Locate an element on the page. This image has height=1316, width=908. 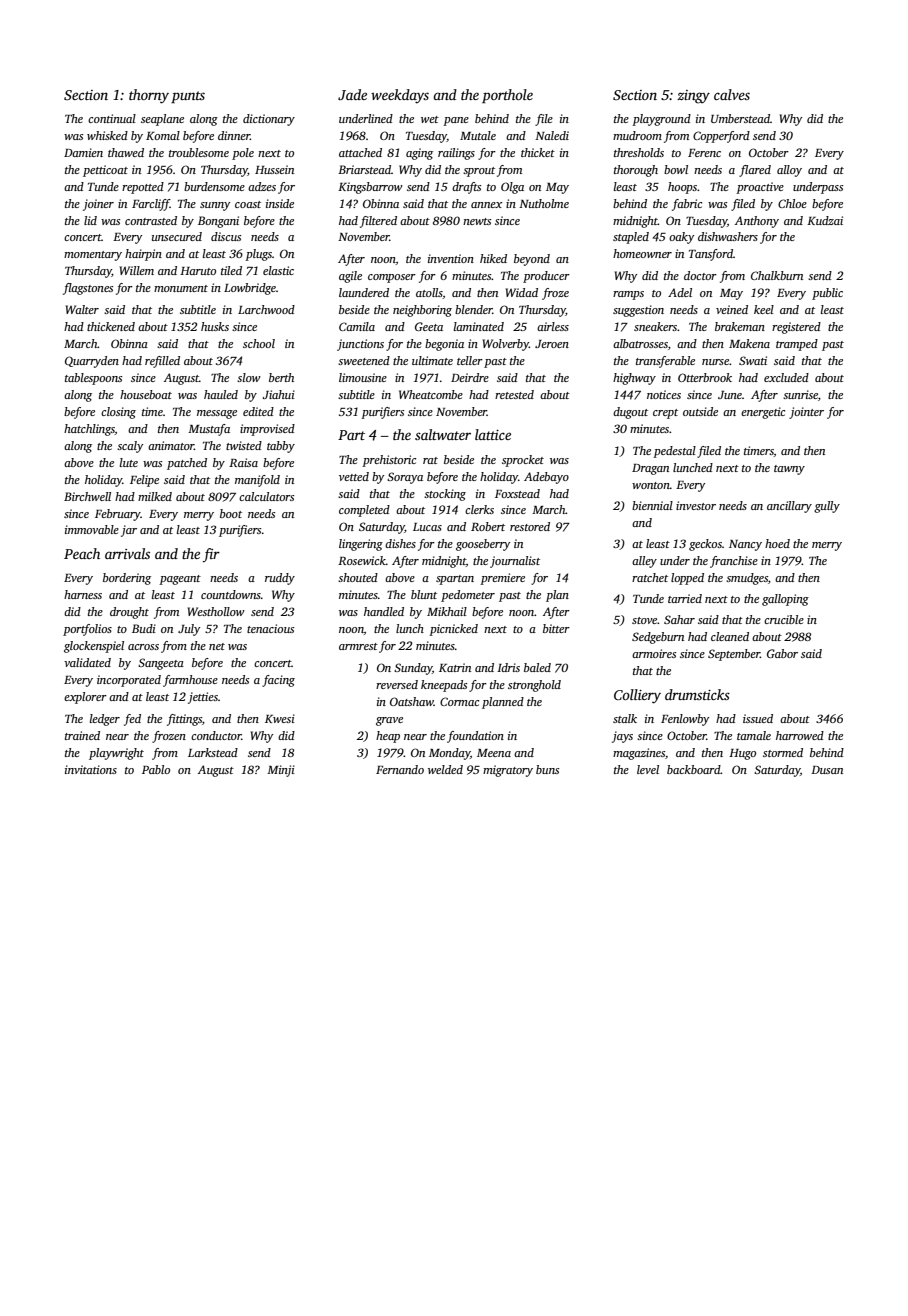
incorporated is located at coordinates (129, 681).
